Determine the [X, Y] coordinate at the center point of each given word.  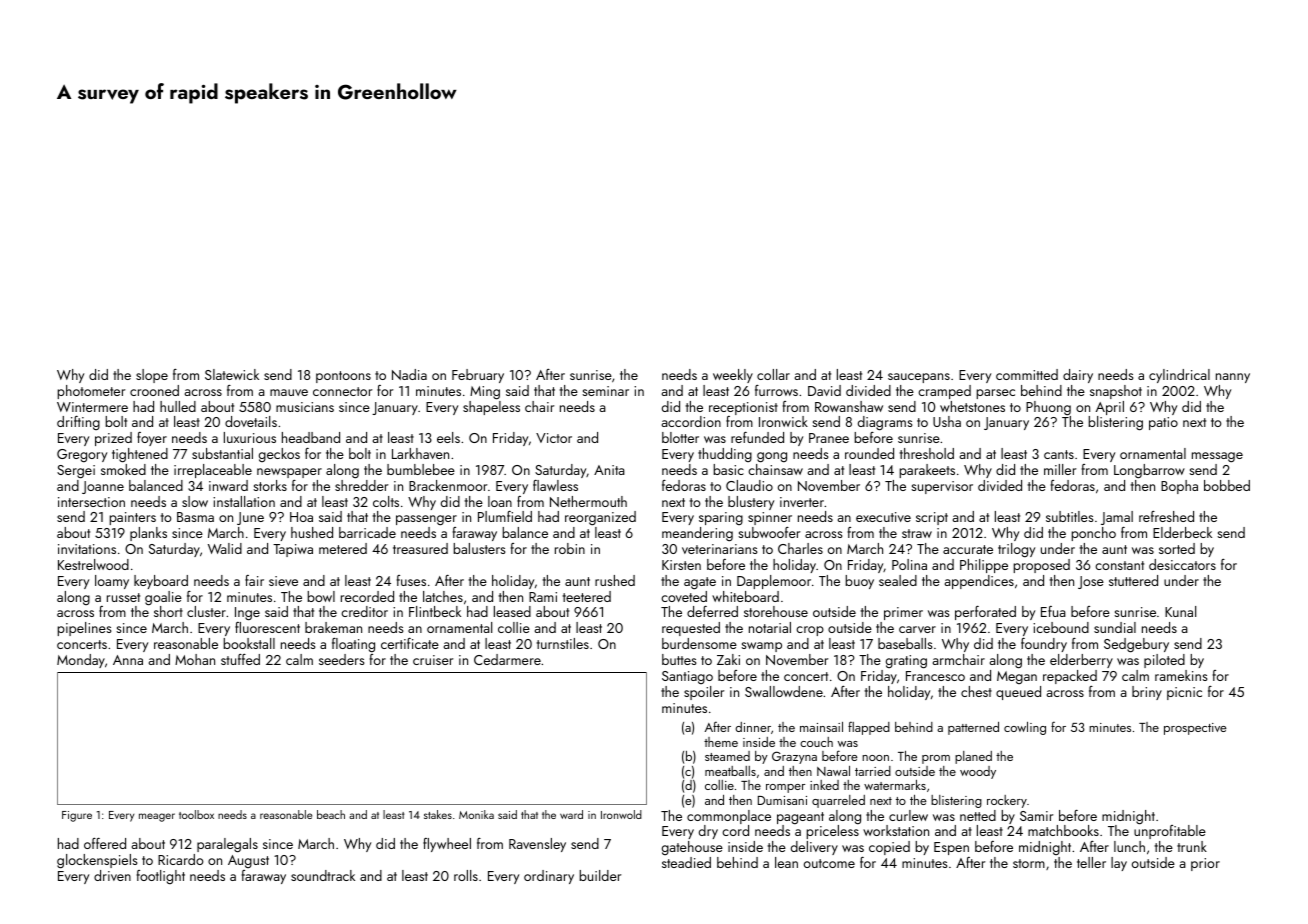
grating [906, 662]
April [1110, 408]
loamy [112, 582]
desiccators [1182, 564]
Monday [81, 661]
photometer [91, 392]
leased [512, 611]
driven [112, 875]
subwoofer [769, 532]
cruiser [433, 660]
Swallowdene [784, 691]
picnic [1184, 693]
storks [270, 485]
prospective [1195, 729]
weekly [733, 376]
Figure [77, 816]
